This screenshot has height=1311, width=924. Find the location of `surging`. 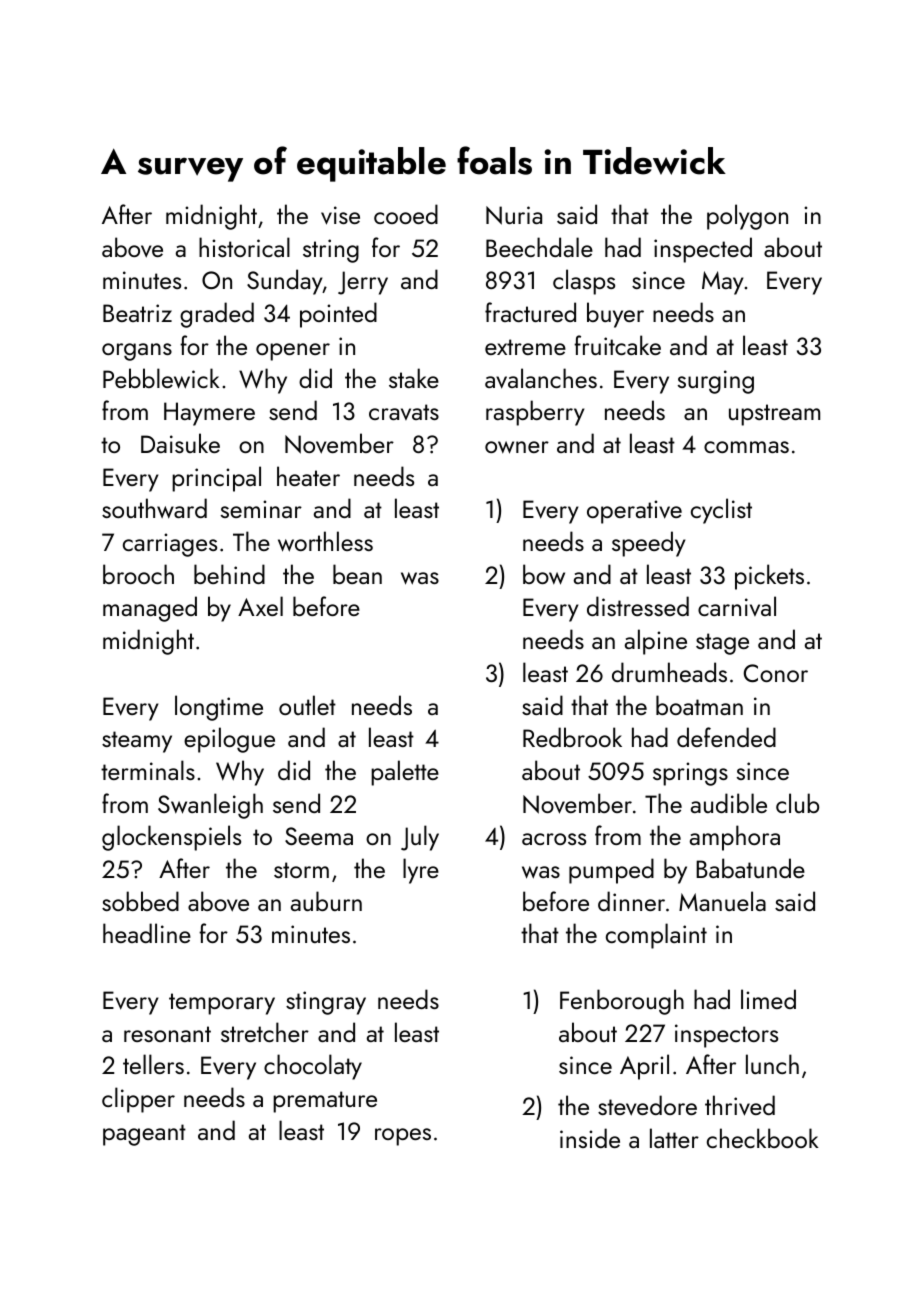

surging is located at coordinates (716, 382).
